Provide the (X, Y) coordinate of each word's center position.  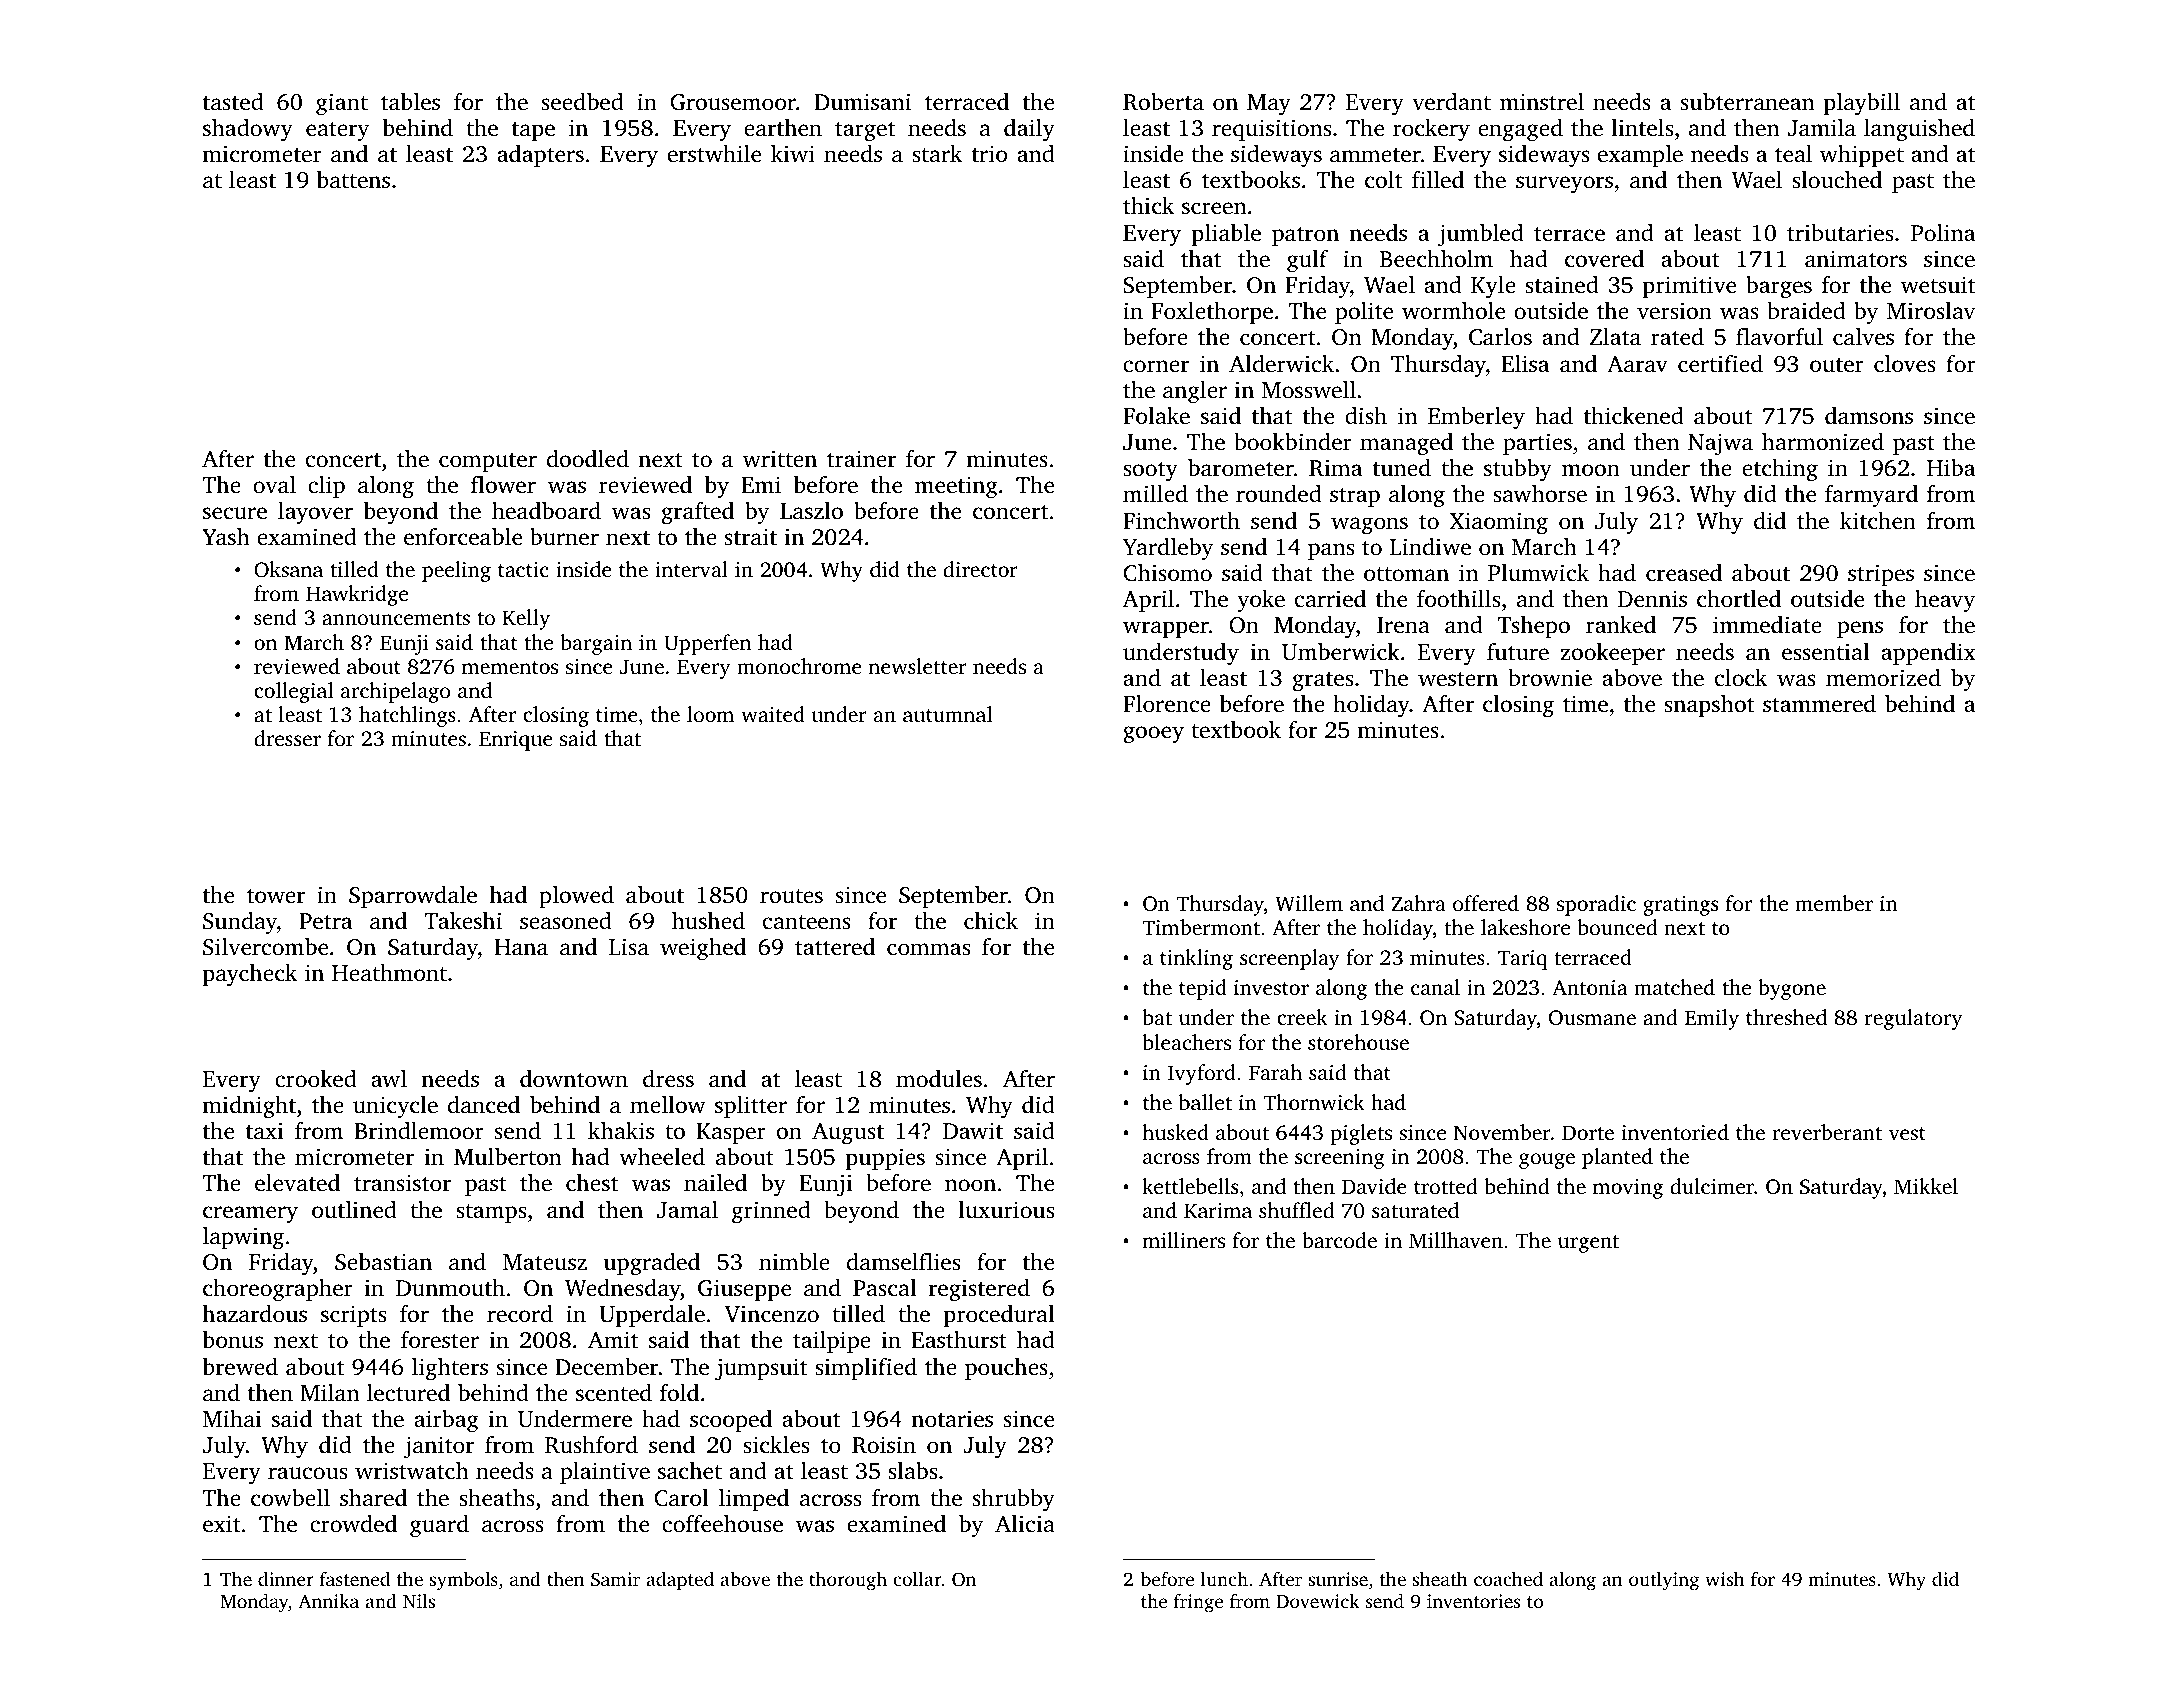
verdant (1451, 102)
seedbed (583, 102)
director (980, 569)
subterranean (1748, 102)
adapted (680, 1580)
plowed (576, 897)
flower (503, 485)
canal (1435, 987)
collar (917, 1578)
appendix (1928, 654)
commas (928, 949)
